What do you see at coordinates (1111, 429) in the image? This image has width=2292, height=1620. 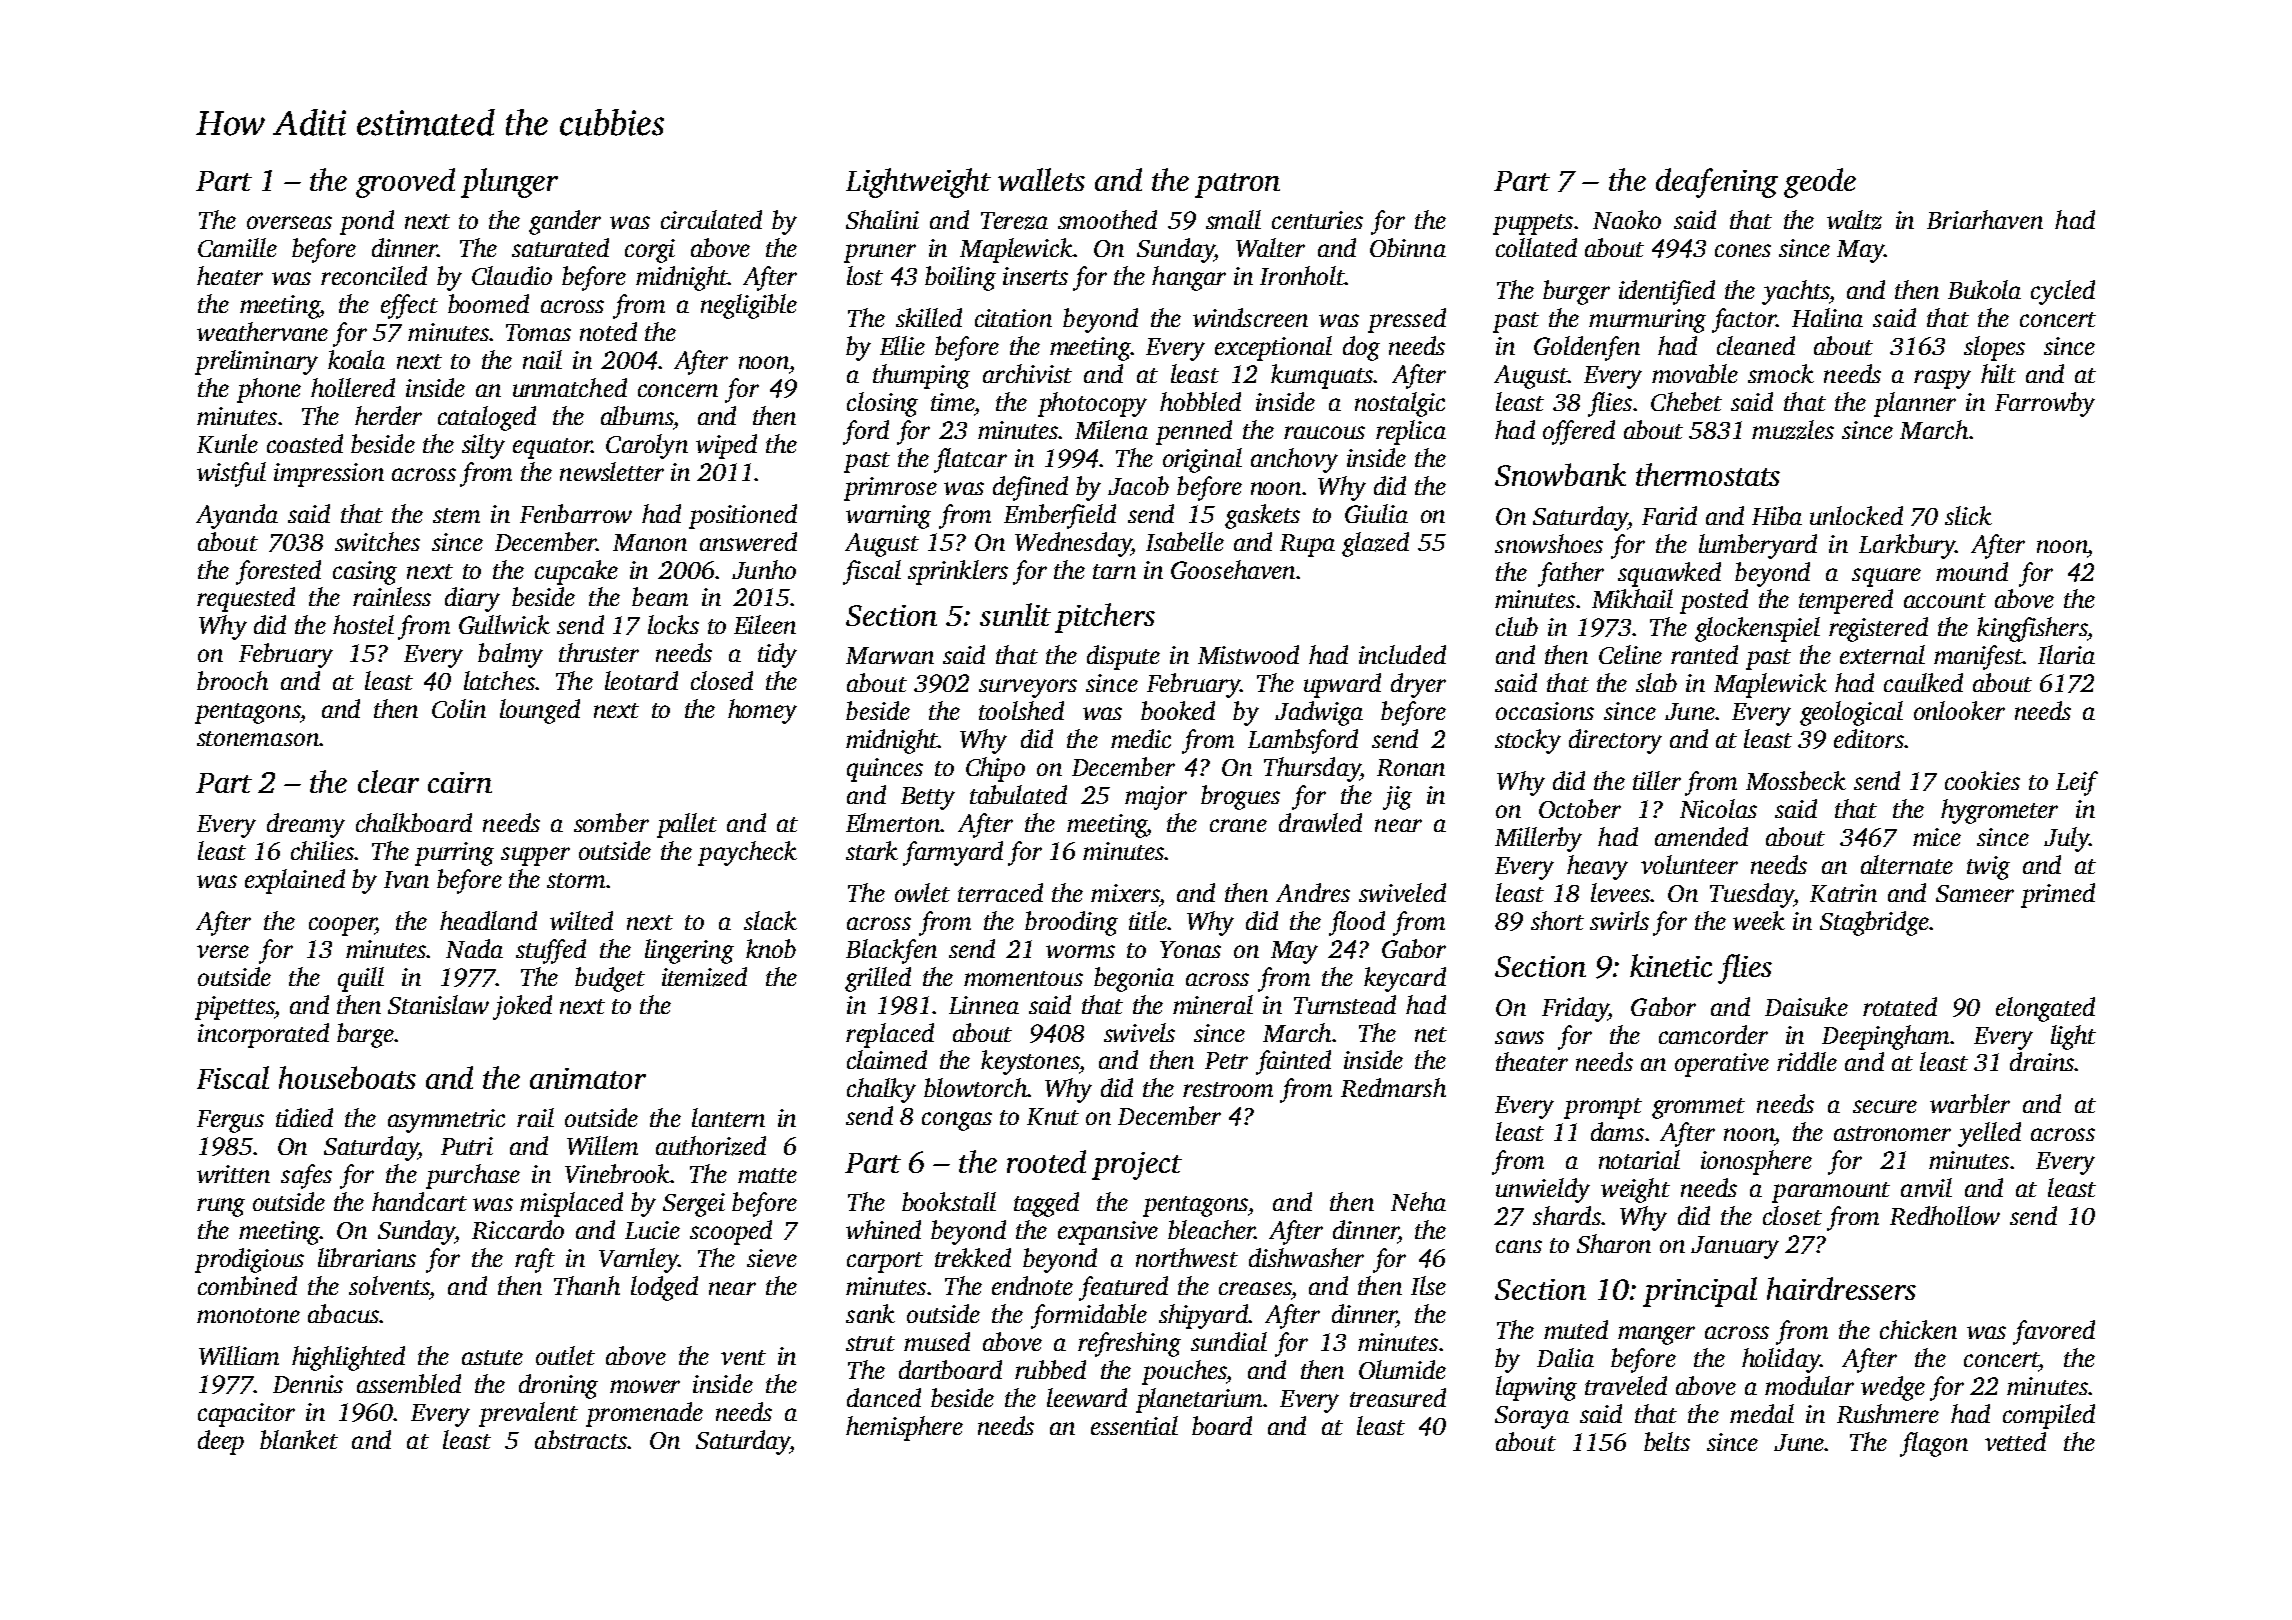 I see `Milena` at bounding box center [1111, 429].
